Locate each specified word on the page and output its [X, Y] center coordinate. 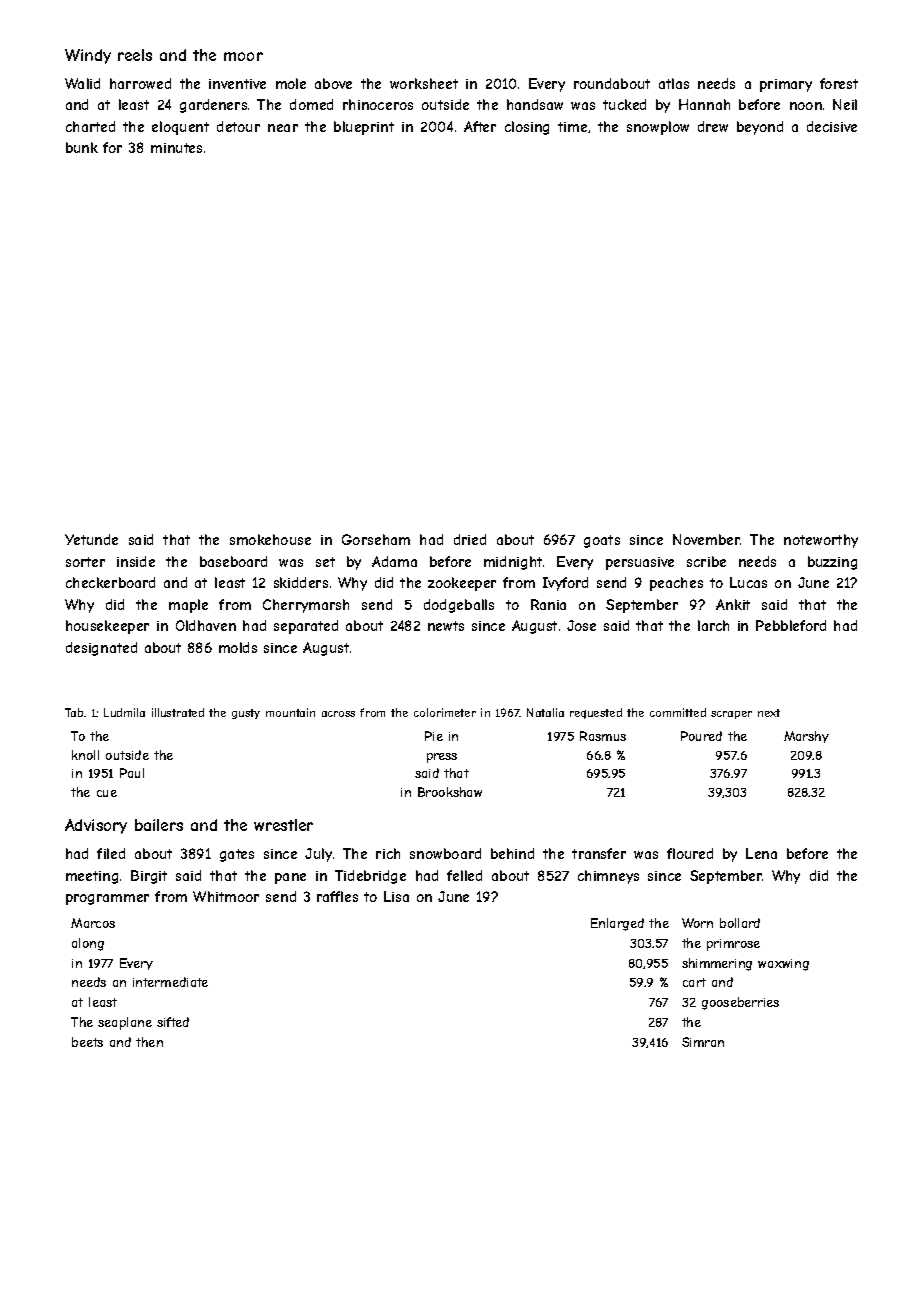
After [480, 126]
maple [188, 606]
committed [678, 712]
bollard [740, 923]
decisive [832, 126]
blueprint [364, 128]
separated [306, 627]
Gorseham [376, 539]
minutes [176, 148]
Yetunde [91, 539]
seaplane [125, 1023]
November [706, 539]
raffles [337, 896]
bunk [82, 147]
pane [290, 878]
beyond [760, 128]
